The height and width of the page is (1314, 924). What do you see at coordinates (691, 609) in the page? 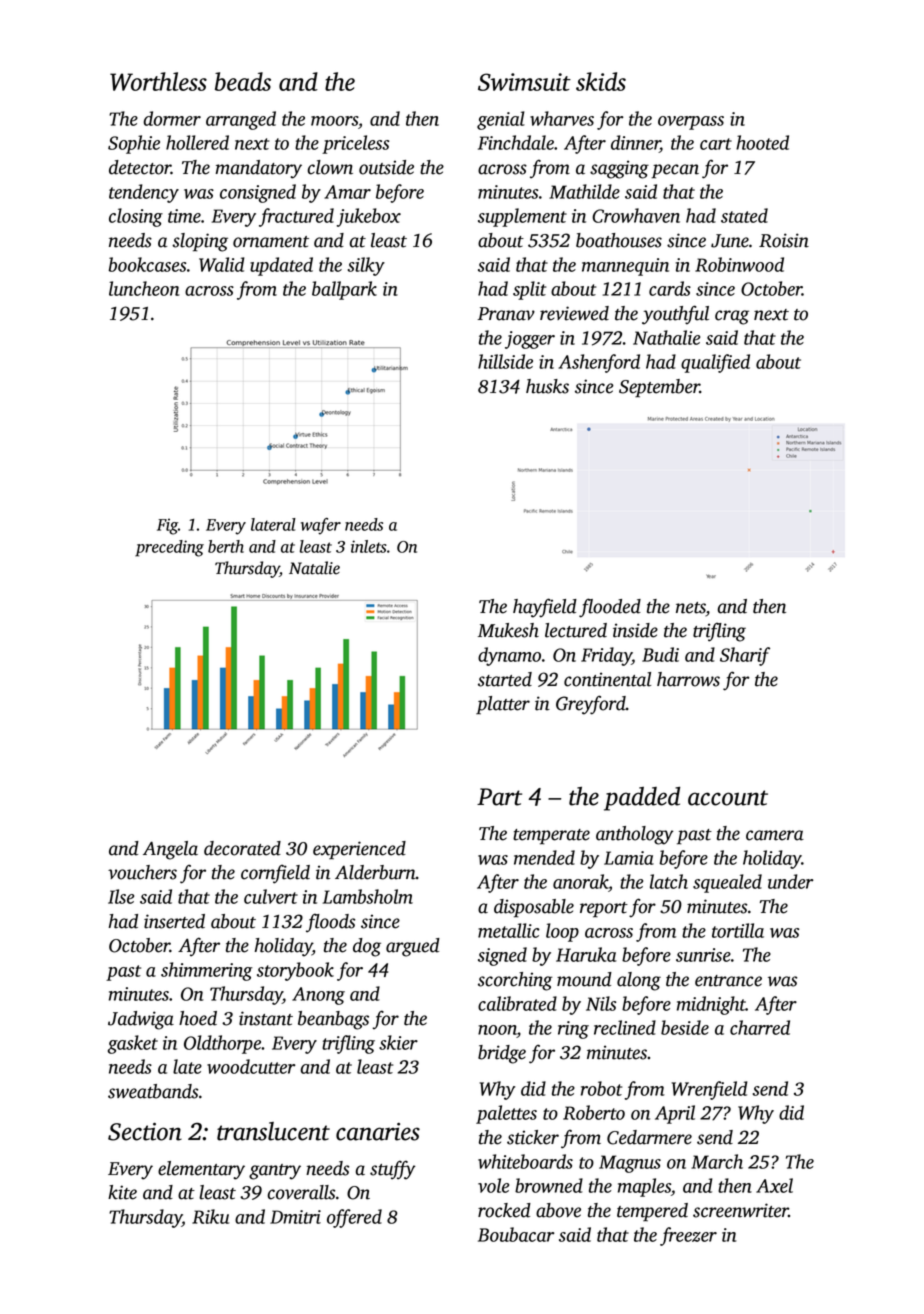
I see `nets` at bounding box center [691, 609].
